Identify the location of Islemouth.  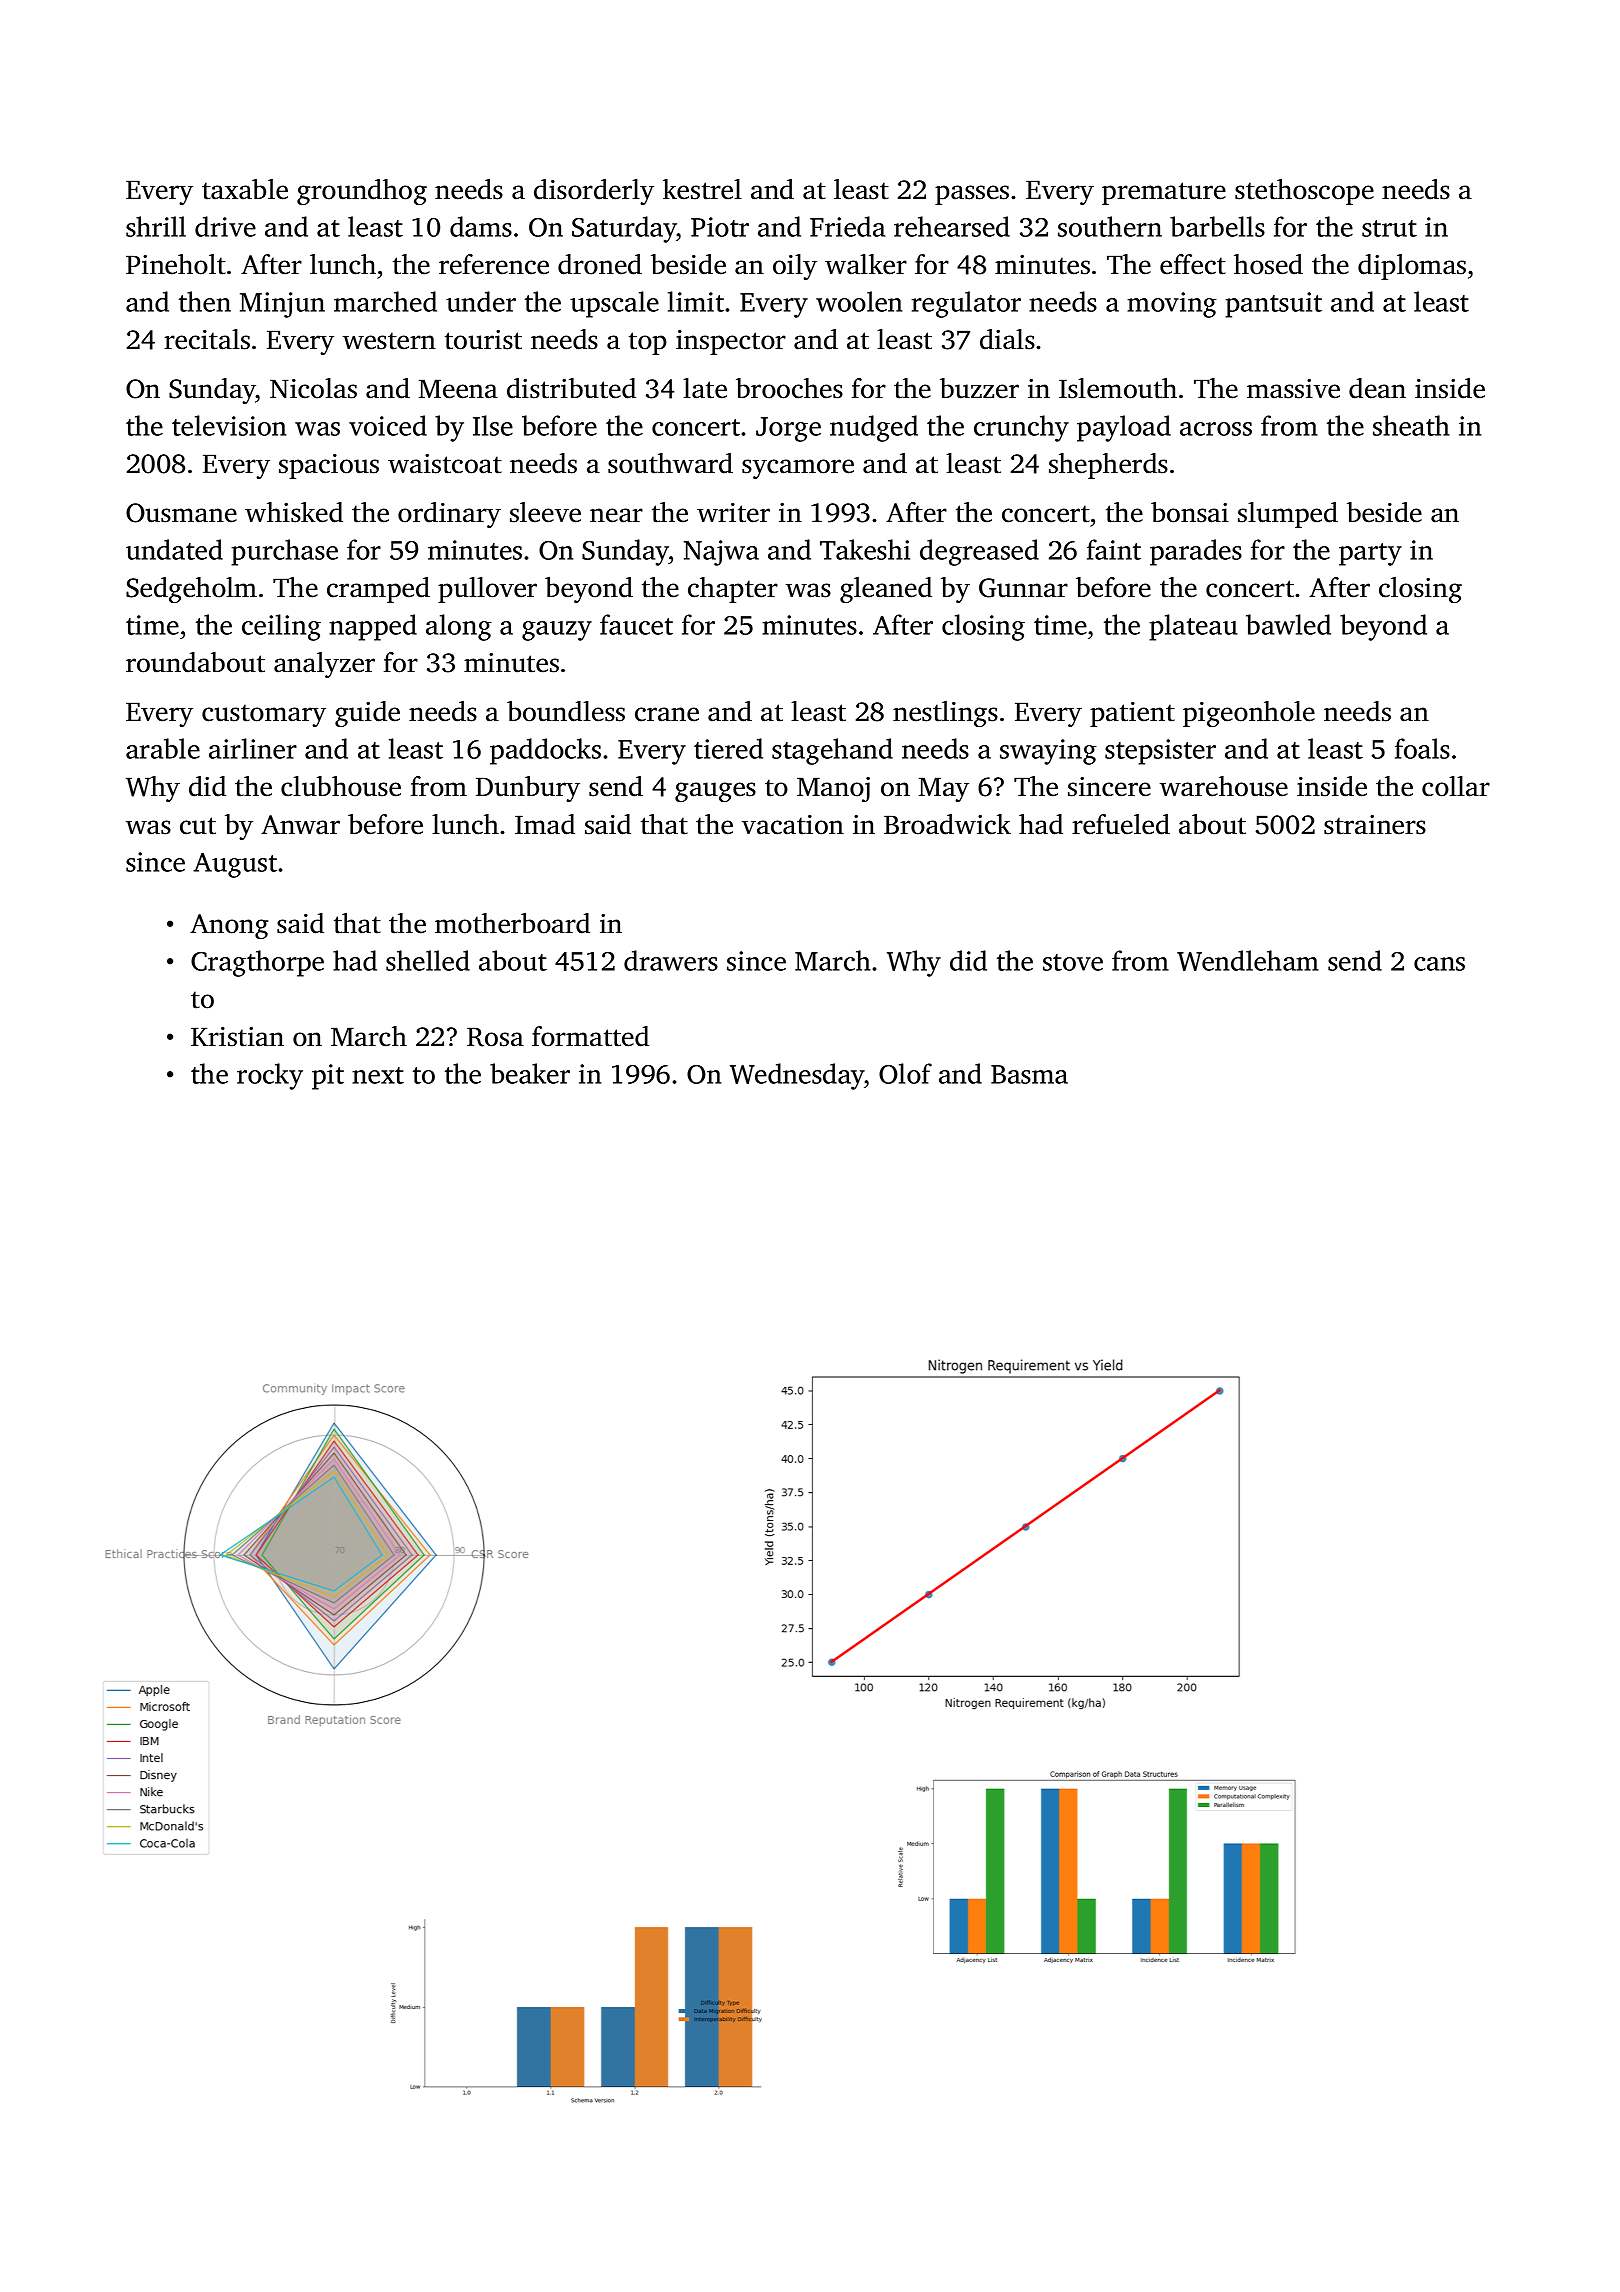
(1118, 388).
